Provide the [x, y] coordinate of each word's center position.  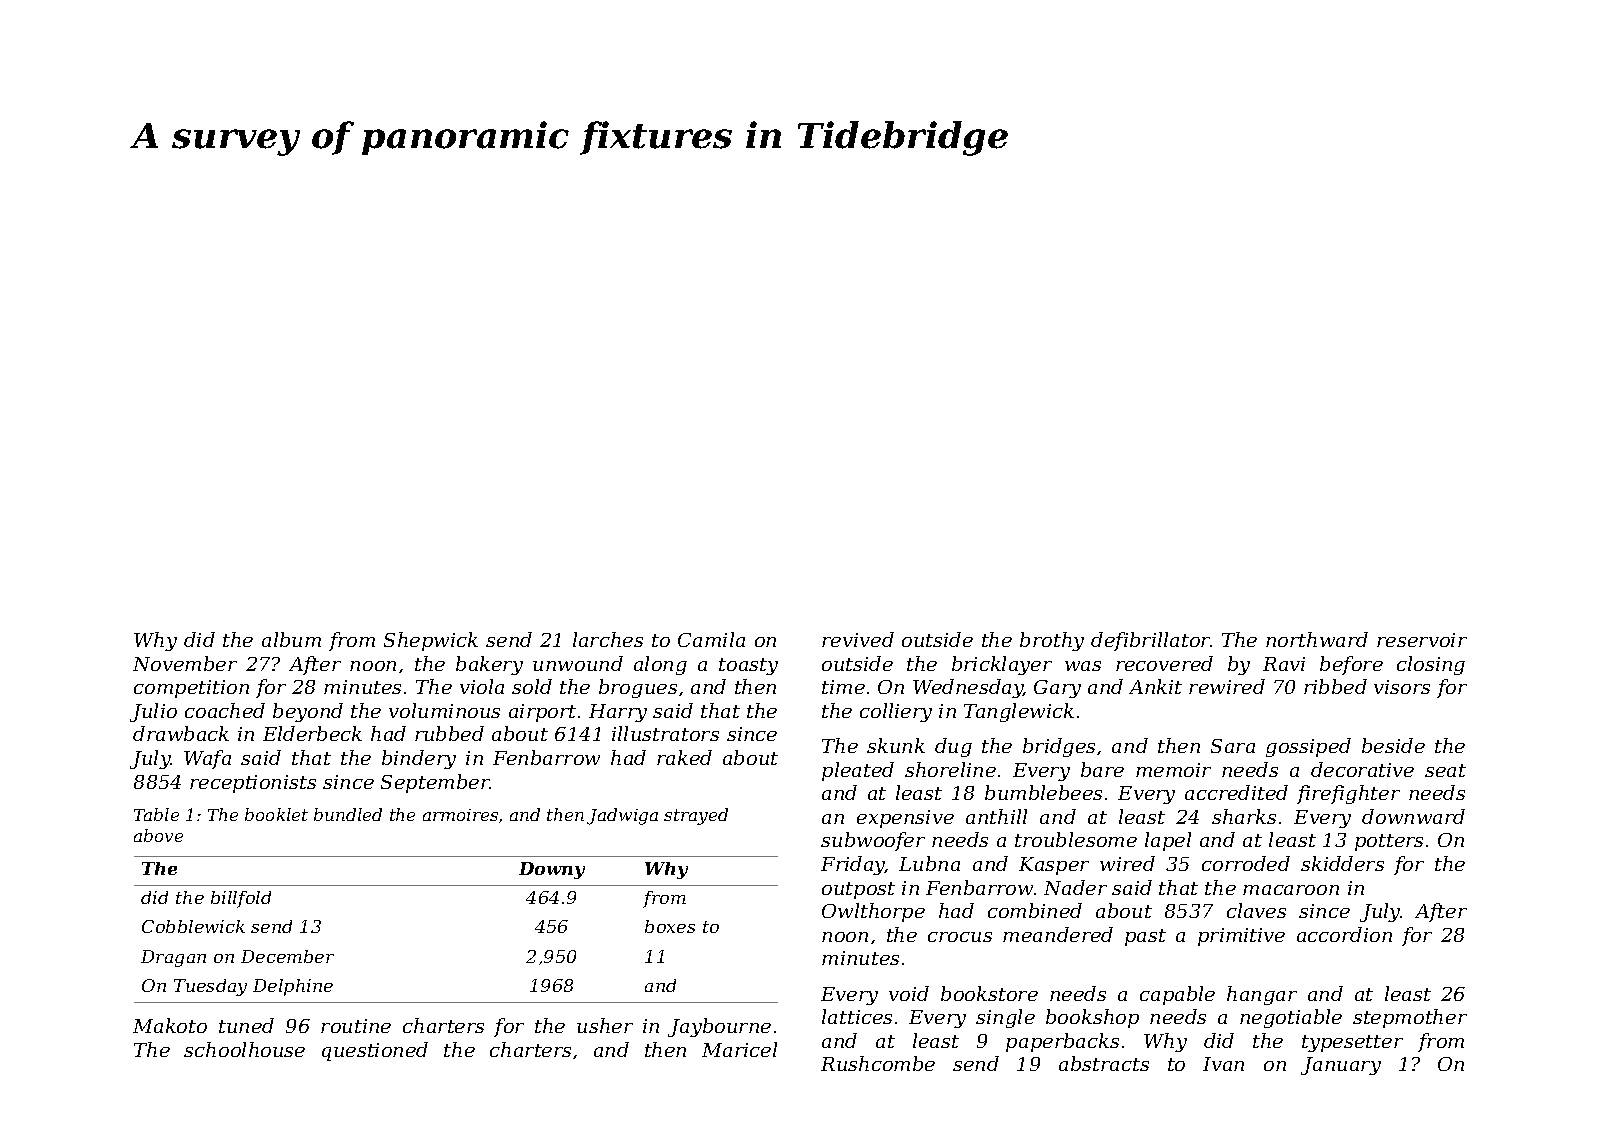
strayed [696, 816]
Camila [711, 639]
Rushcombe [878, 1063]
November [185, 663]
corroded [1246, 863]
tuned [246, 1025]
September [435, 783]
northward [1317, 639]
